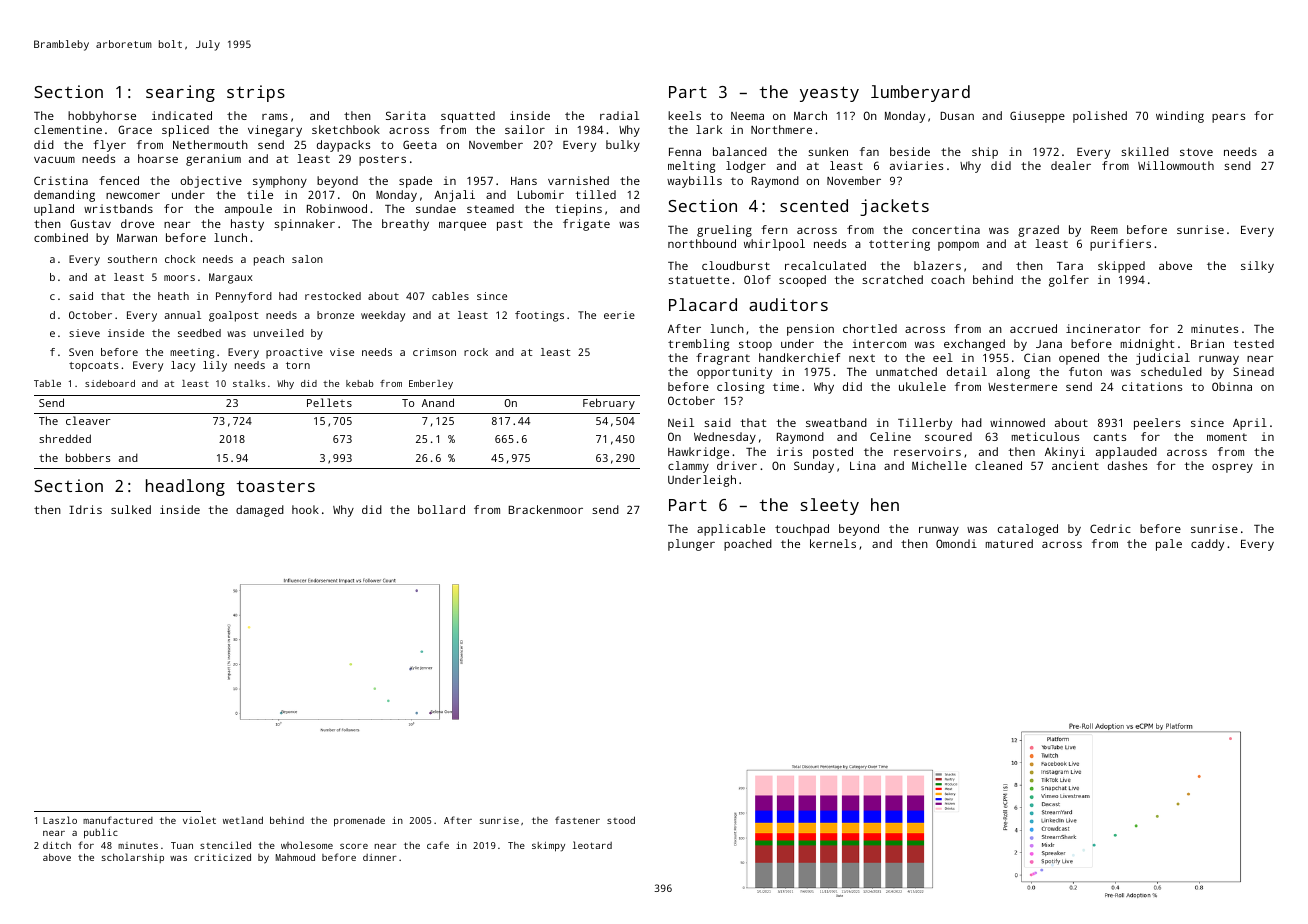 The image size is (1308, 924). What do you see at coordinates (1169, 545) in the screenshot?
I see `pale` at bounding box center [1169, 545].
